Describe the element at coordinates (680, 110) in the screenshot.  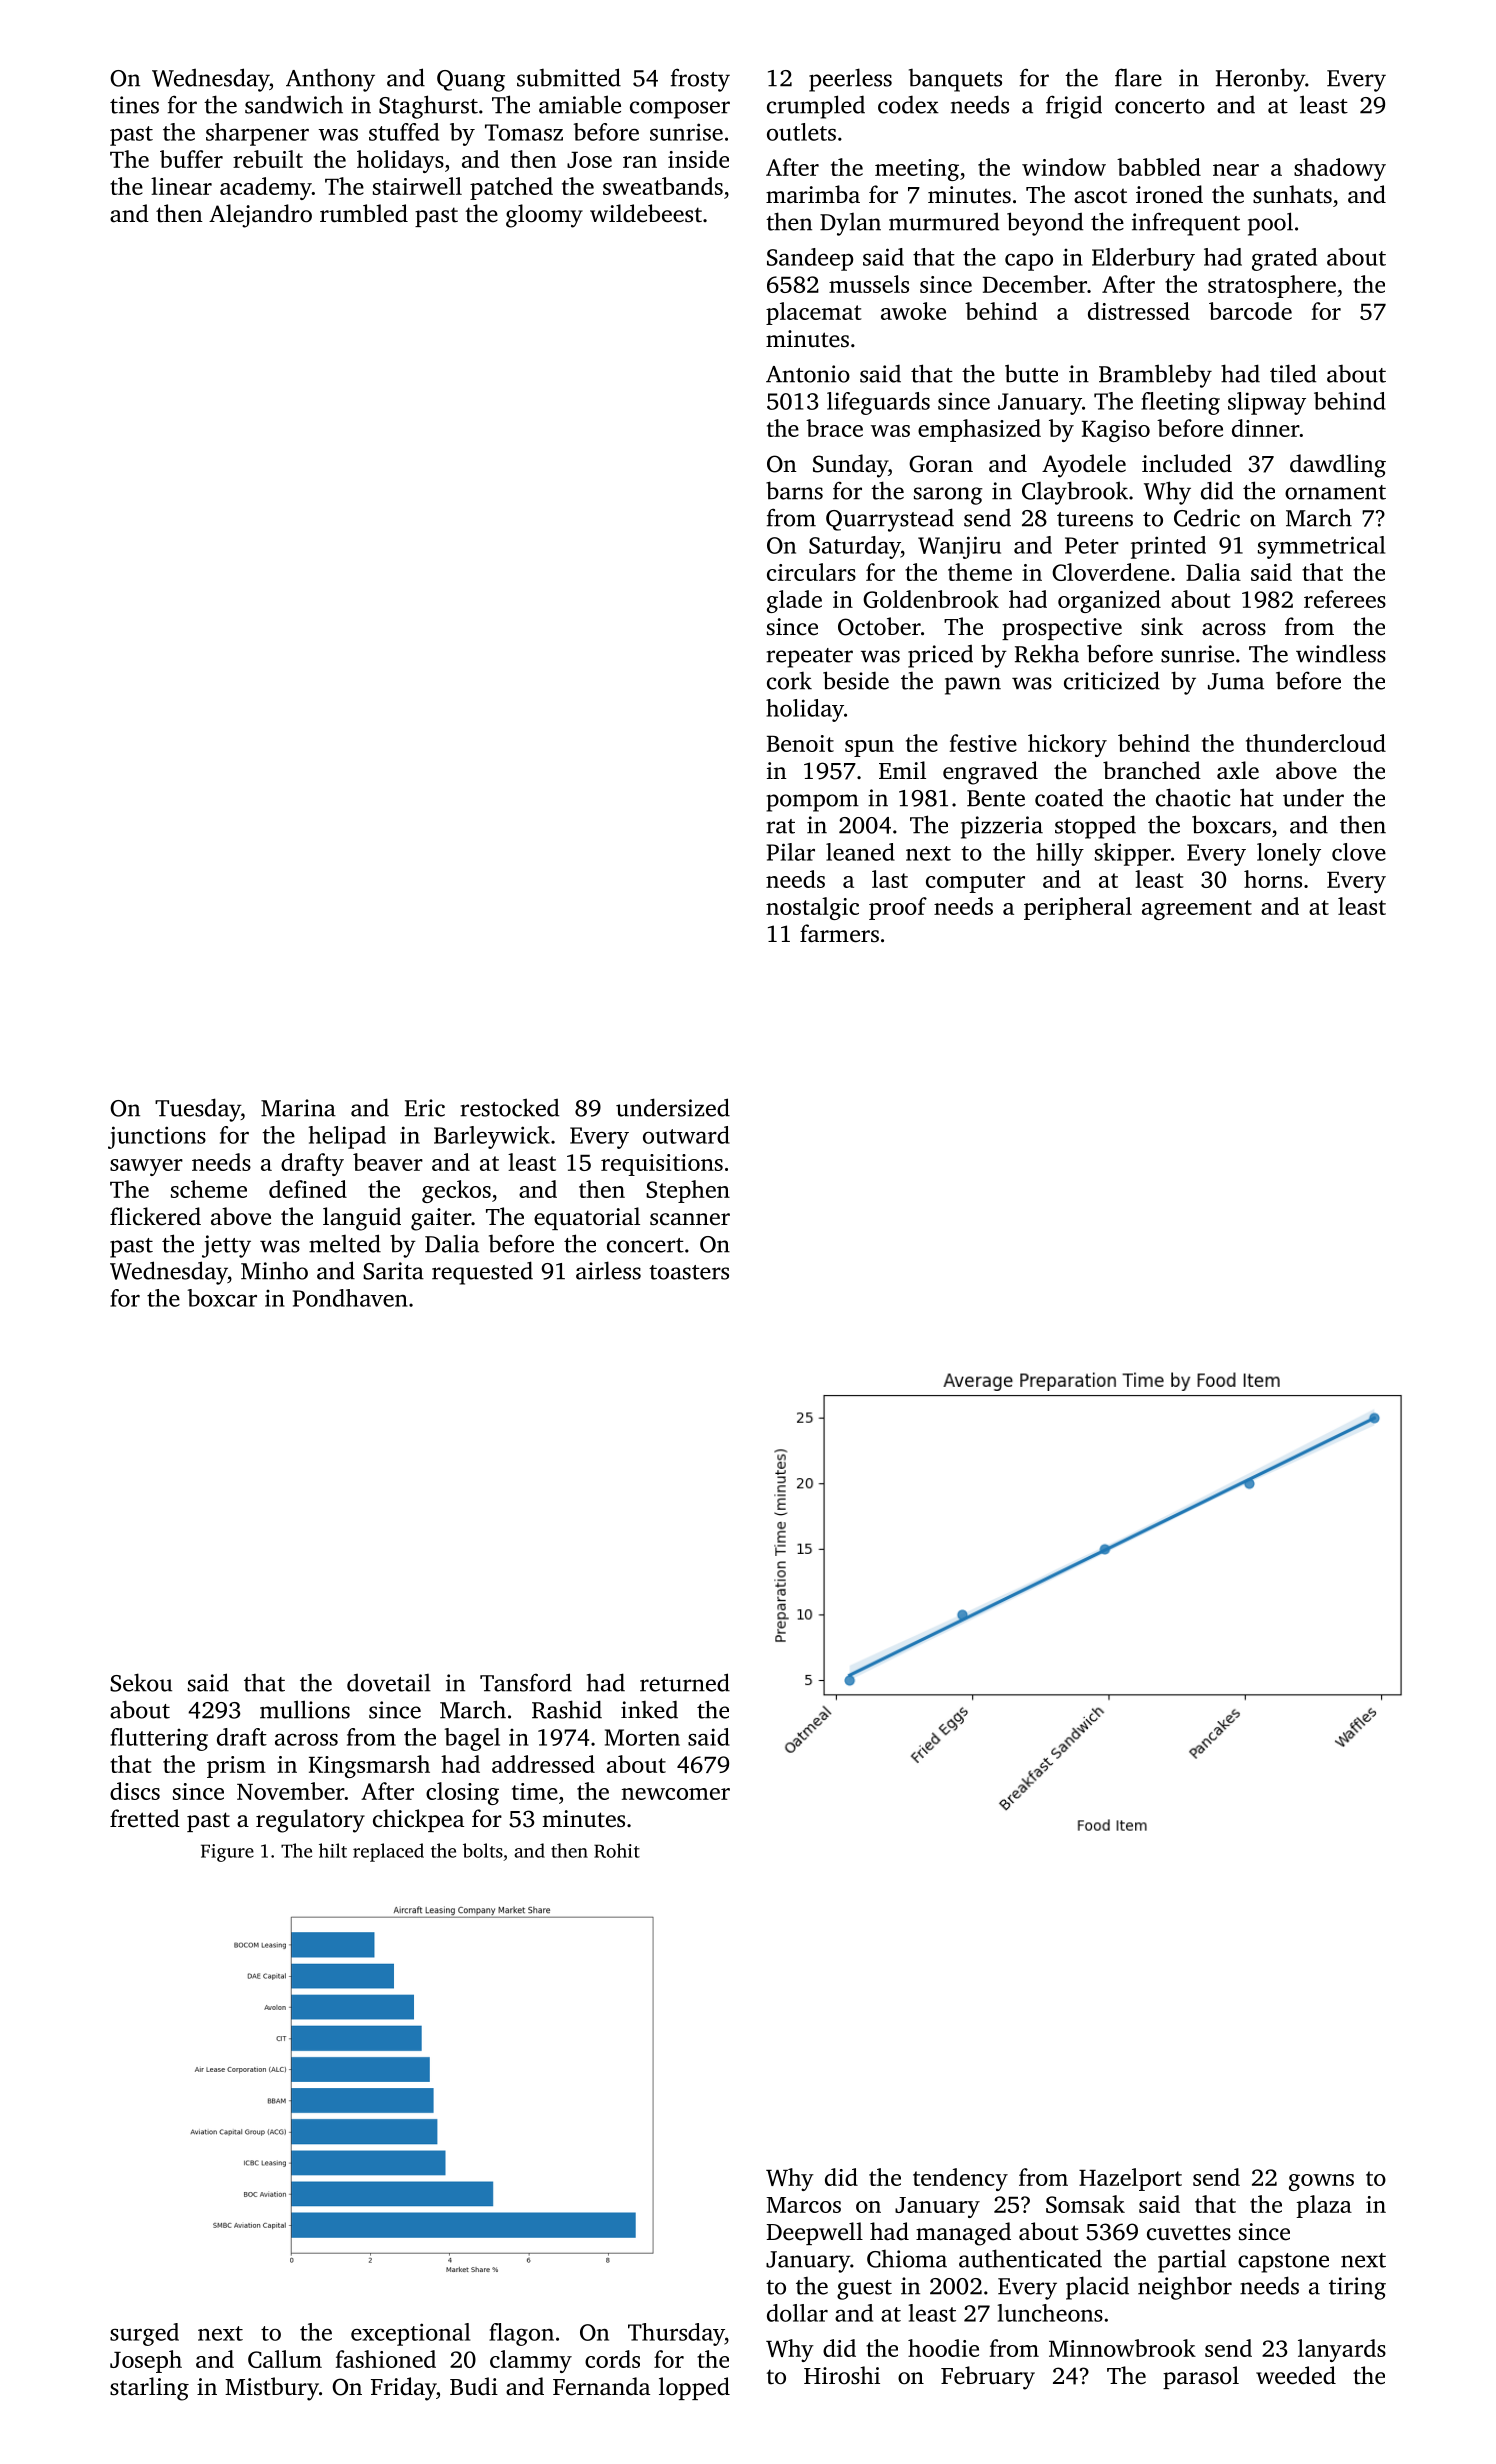
I see `composer` at that location.
